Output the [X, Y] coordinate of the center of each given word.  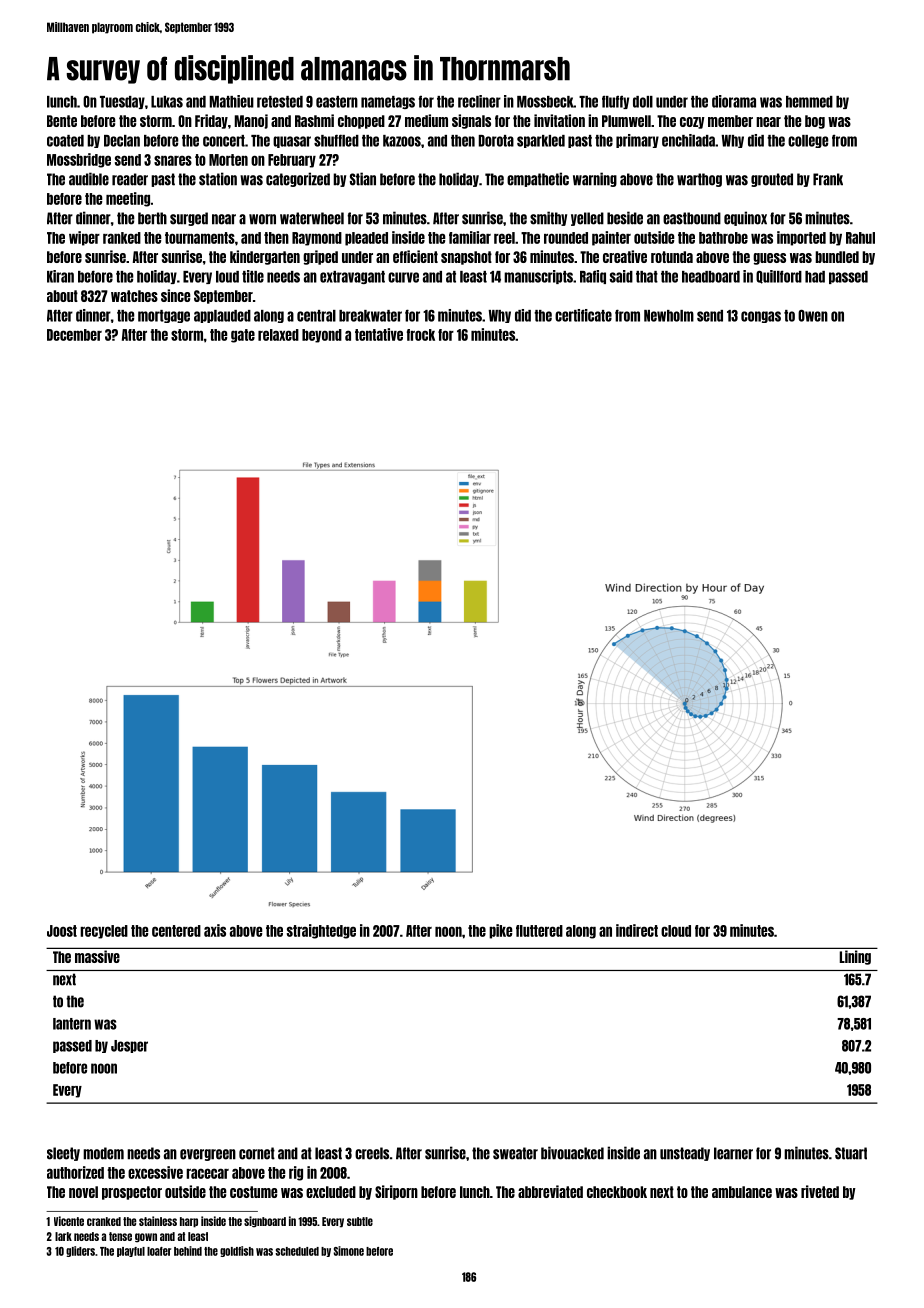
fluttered [539, 931]
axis [215, 930]
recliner [479, 101]
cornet [257, 1153]
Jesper [129, 1046]
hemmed [809, 102]
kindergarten [265, 257]
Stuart [851, 1153]
